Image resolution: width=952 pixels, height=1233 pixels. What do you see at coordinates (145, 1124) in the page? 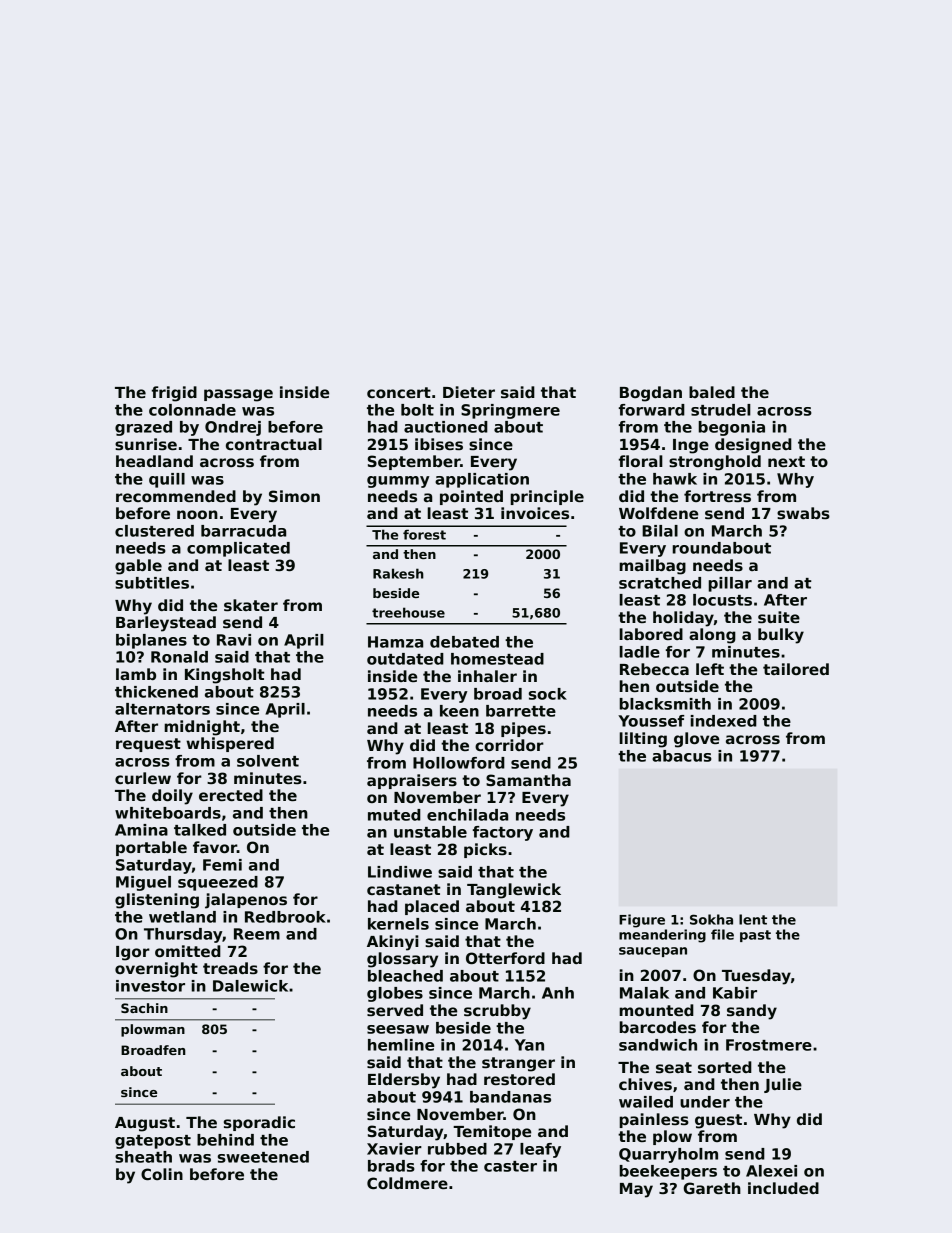
I see `August` at bounding box center [145, 1124].
